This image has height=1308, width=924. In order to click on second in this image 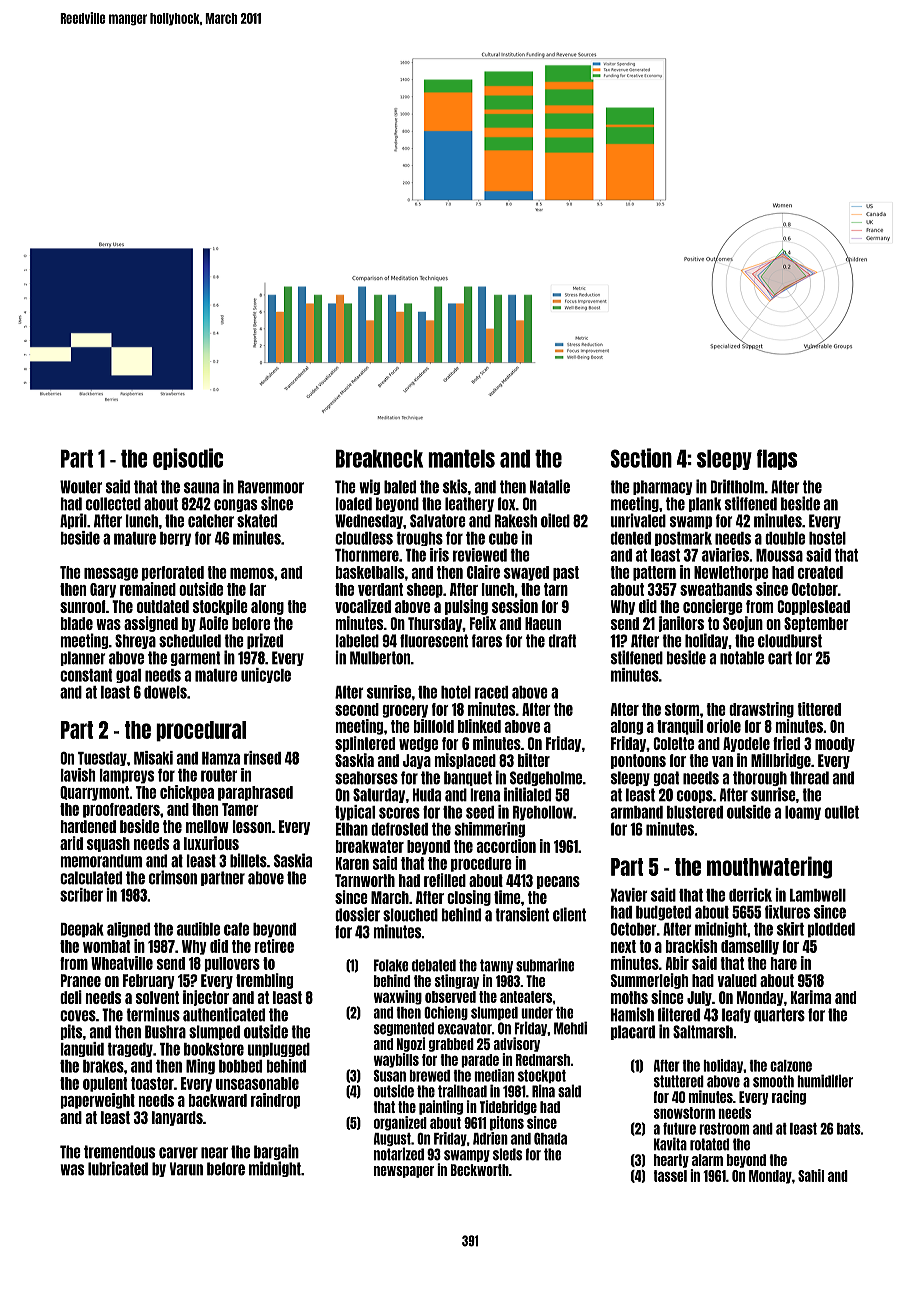, I will do `click(357, 709)`.
